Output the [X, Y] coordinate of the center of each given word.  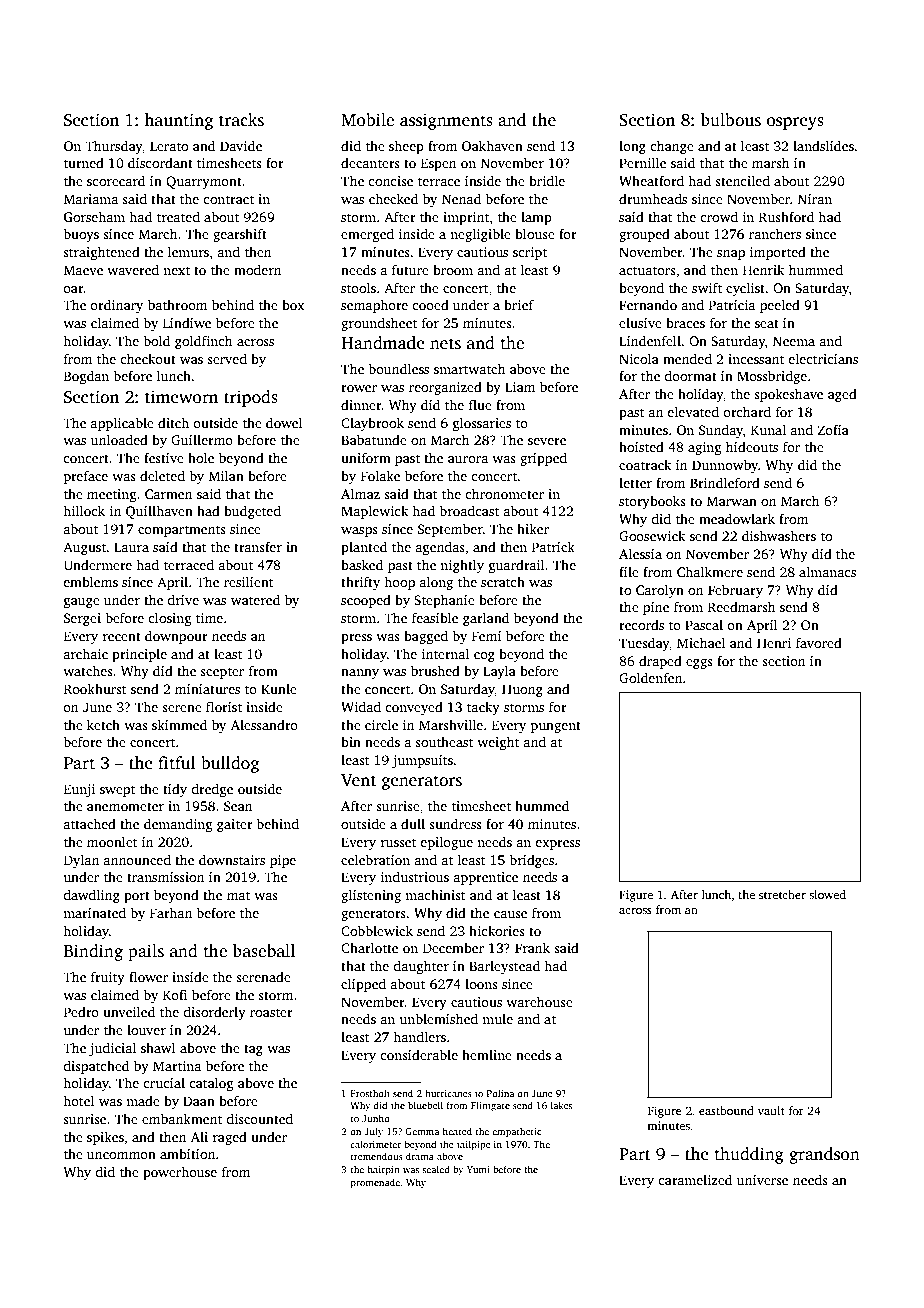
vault [771, 1110]
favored [819, 642]
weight [498, 743]
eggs [699, 664]
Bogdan [86, 377]
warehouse [539, 1001]
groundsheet [379, 324]
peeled [780, 306]
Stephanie [444, 601]
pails [146, 952]
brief [519, 304]
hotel [78, 1100]
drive [183, 599]
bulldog [230, 764]
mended [687, 358]
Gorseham [94, 216]
